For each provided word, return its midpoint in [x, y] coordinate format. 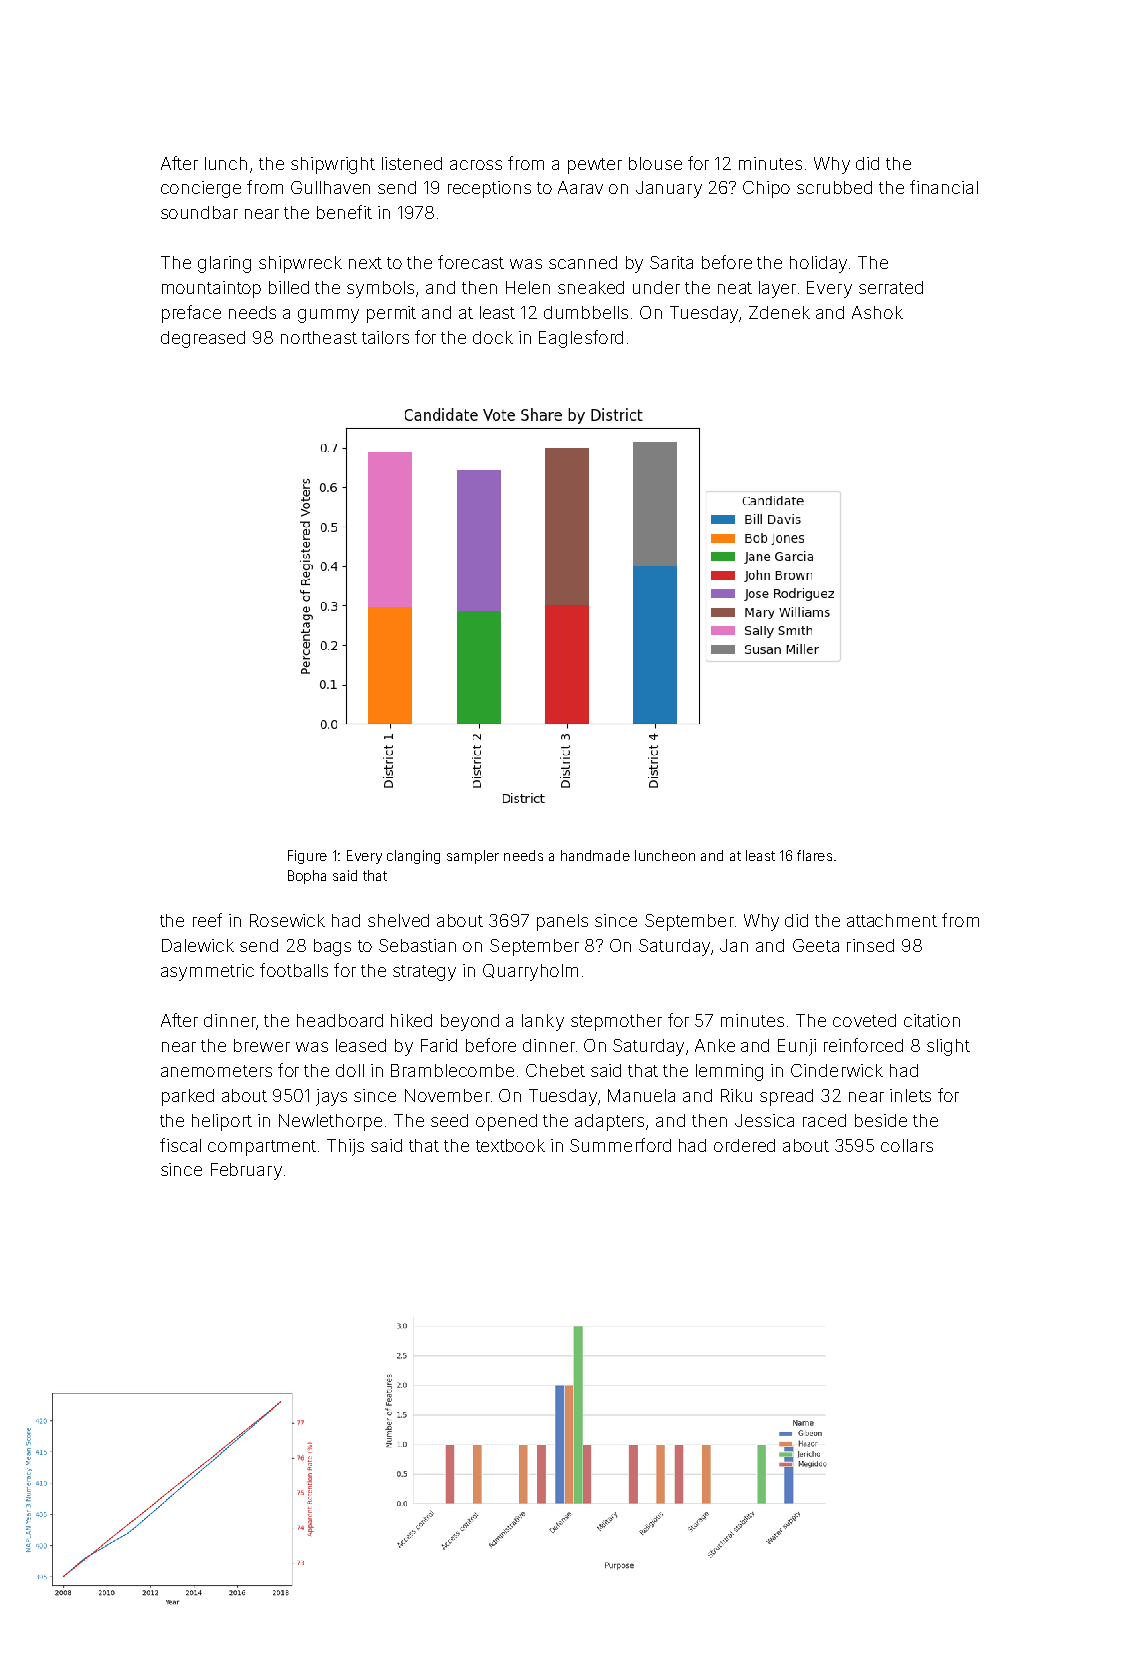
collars [907, 1145]
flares [814, 855]
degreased [203, 339]
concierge [201, 189]
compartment [262, 1148]
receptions [489, 189]
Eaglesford [581, 339]
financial [944, 187]
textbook [510, 1145]
